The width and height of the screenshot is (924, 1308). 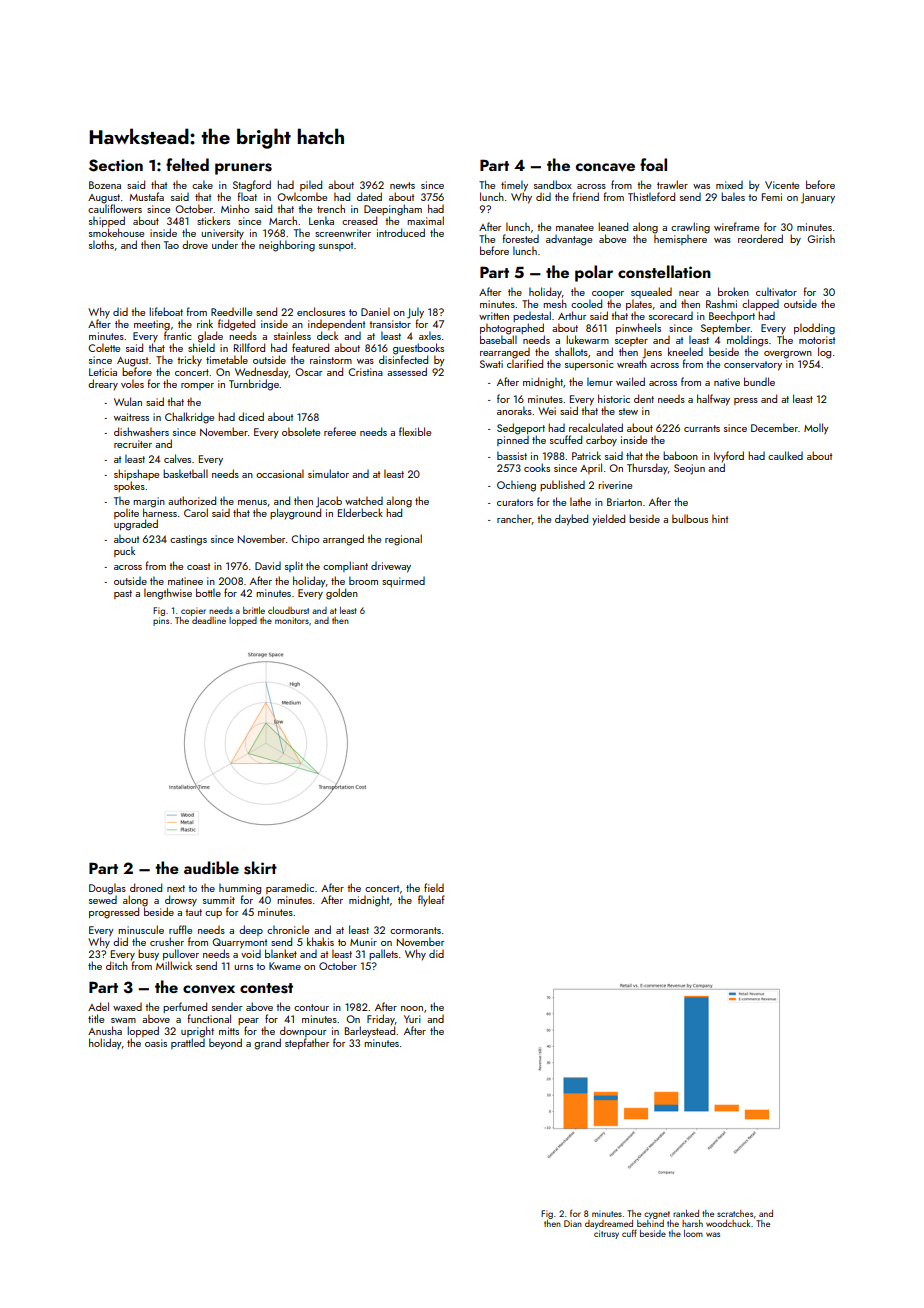 What do you see at coordinates (370, 1031) in the screenshot?
I see `Barleystead` at bounding box center [370, 1031].
